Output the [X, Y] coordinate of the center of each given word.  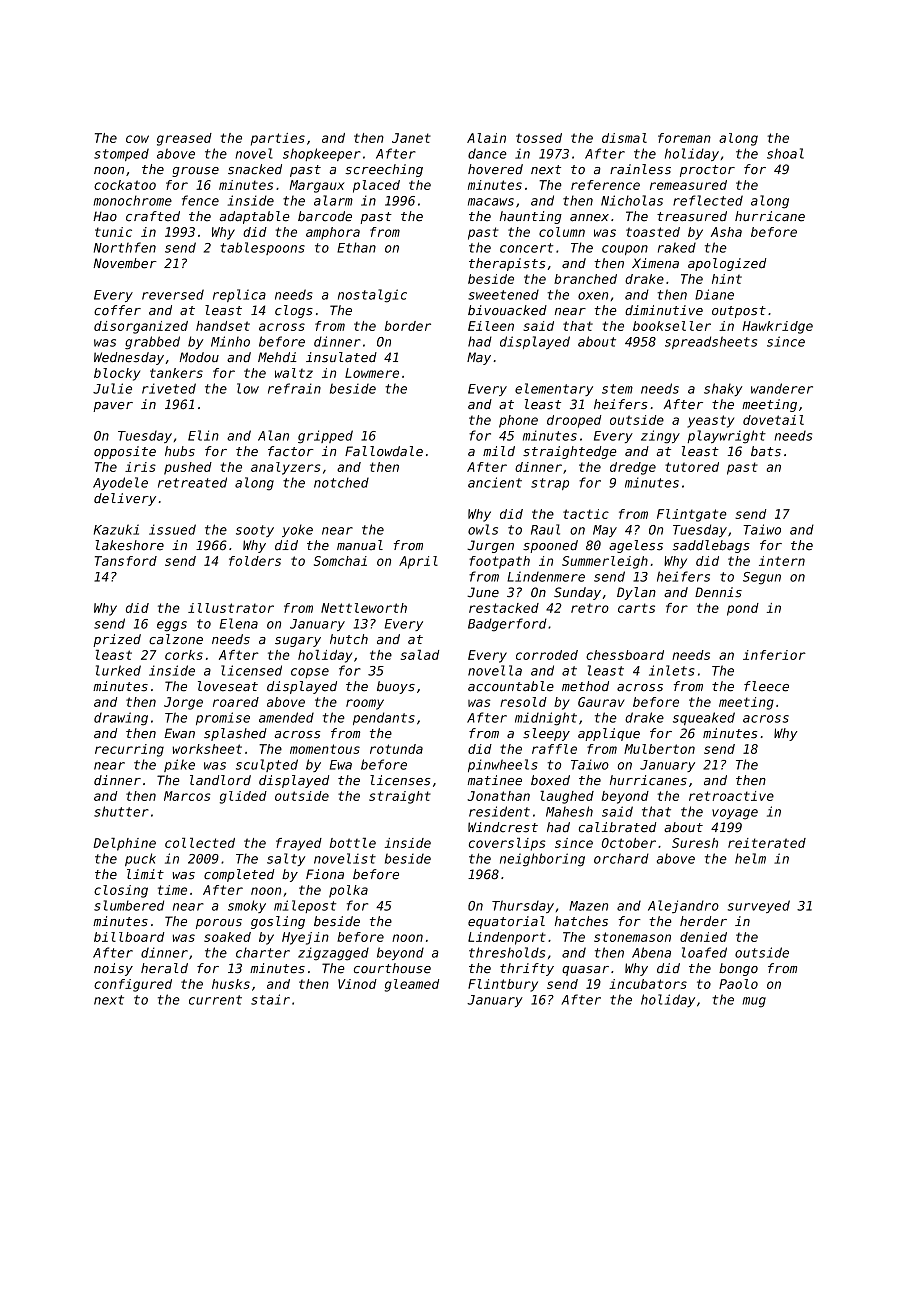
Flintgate [692, 515]
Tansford [126, 561]
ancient [495, 482]
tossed [539, 138]
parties [278, 139]
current [215, 1000]
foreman [684, 138]
